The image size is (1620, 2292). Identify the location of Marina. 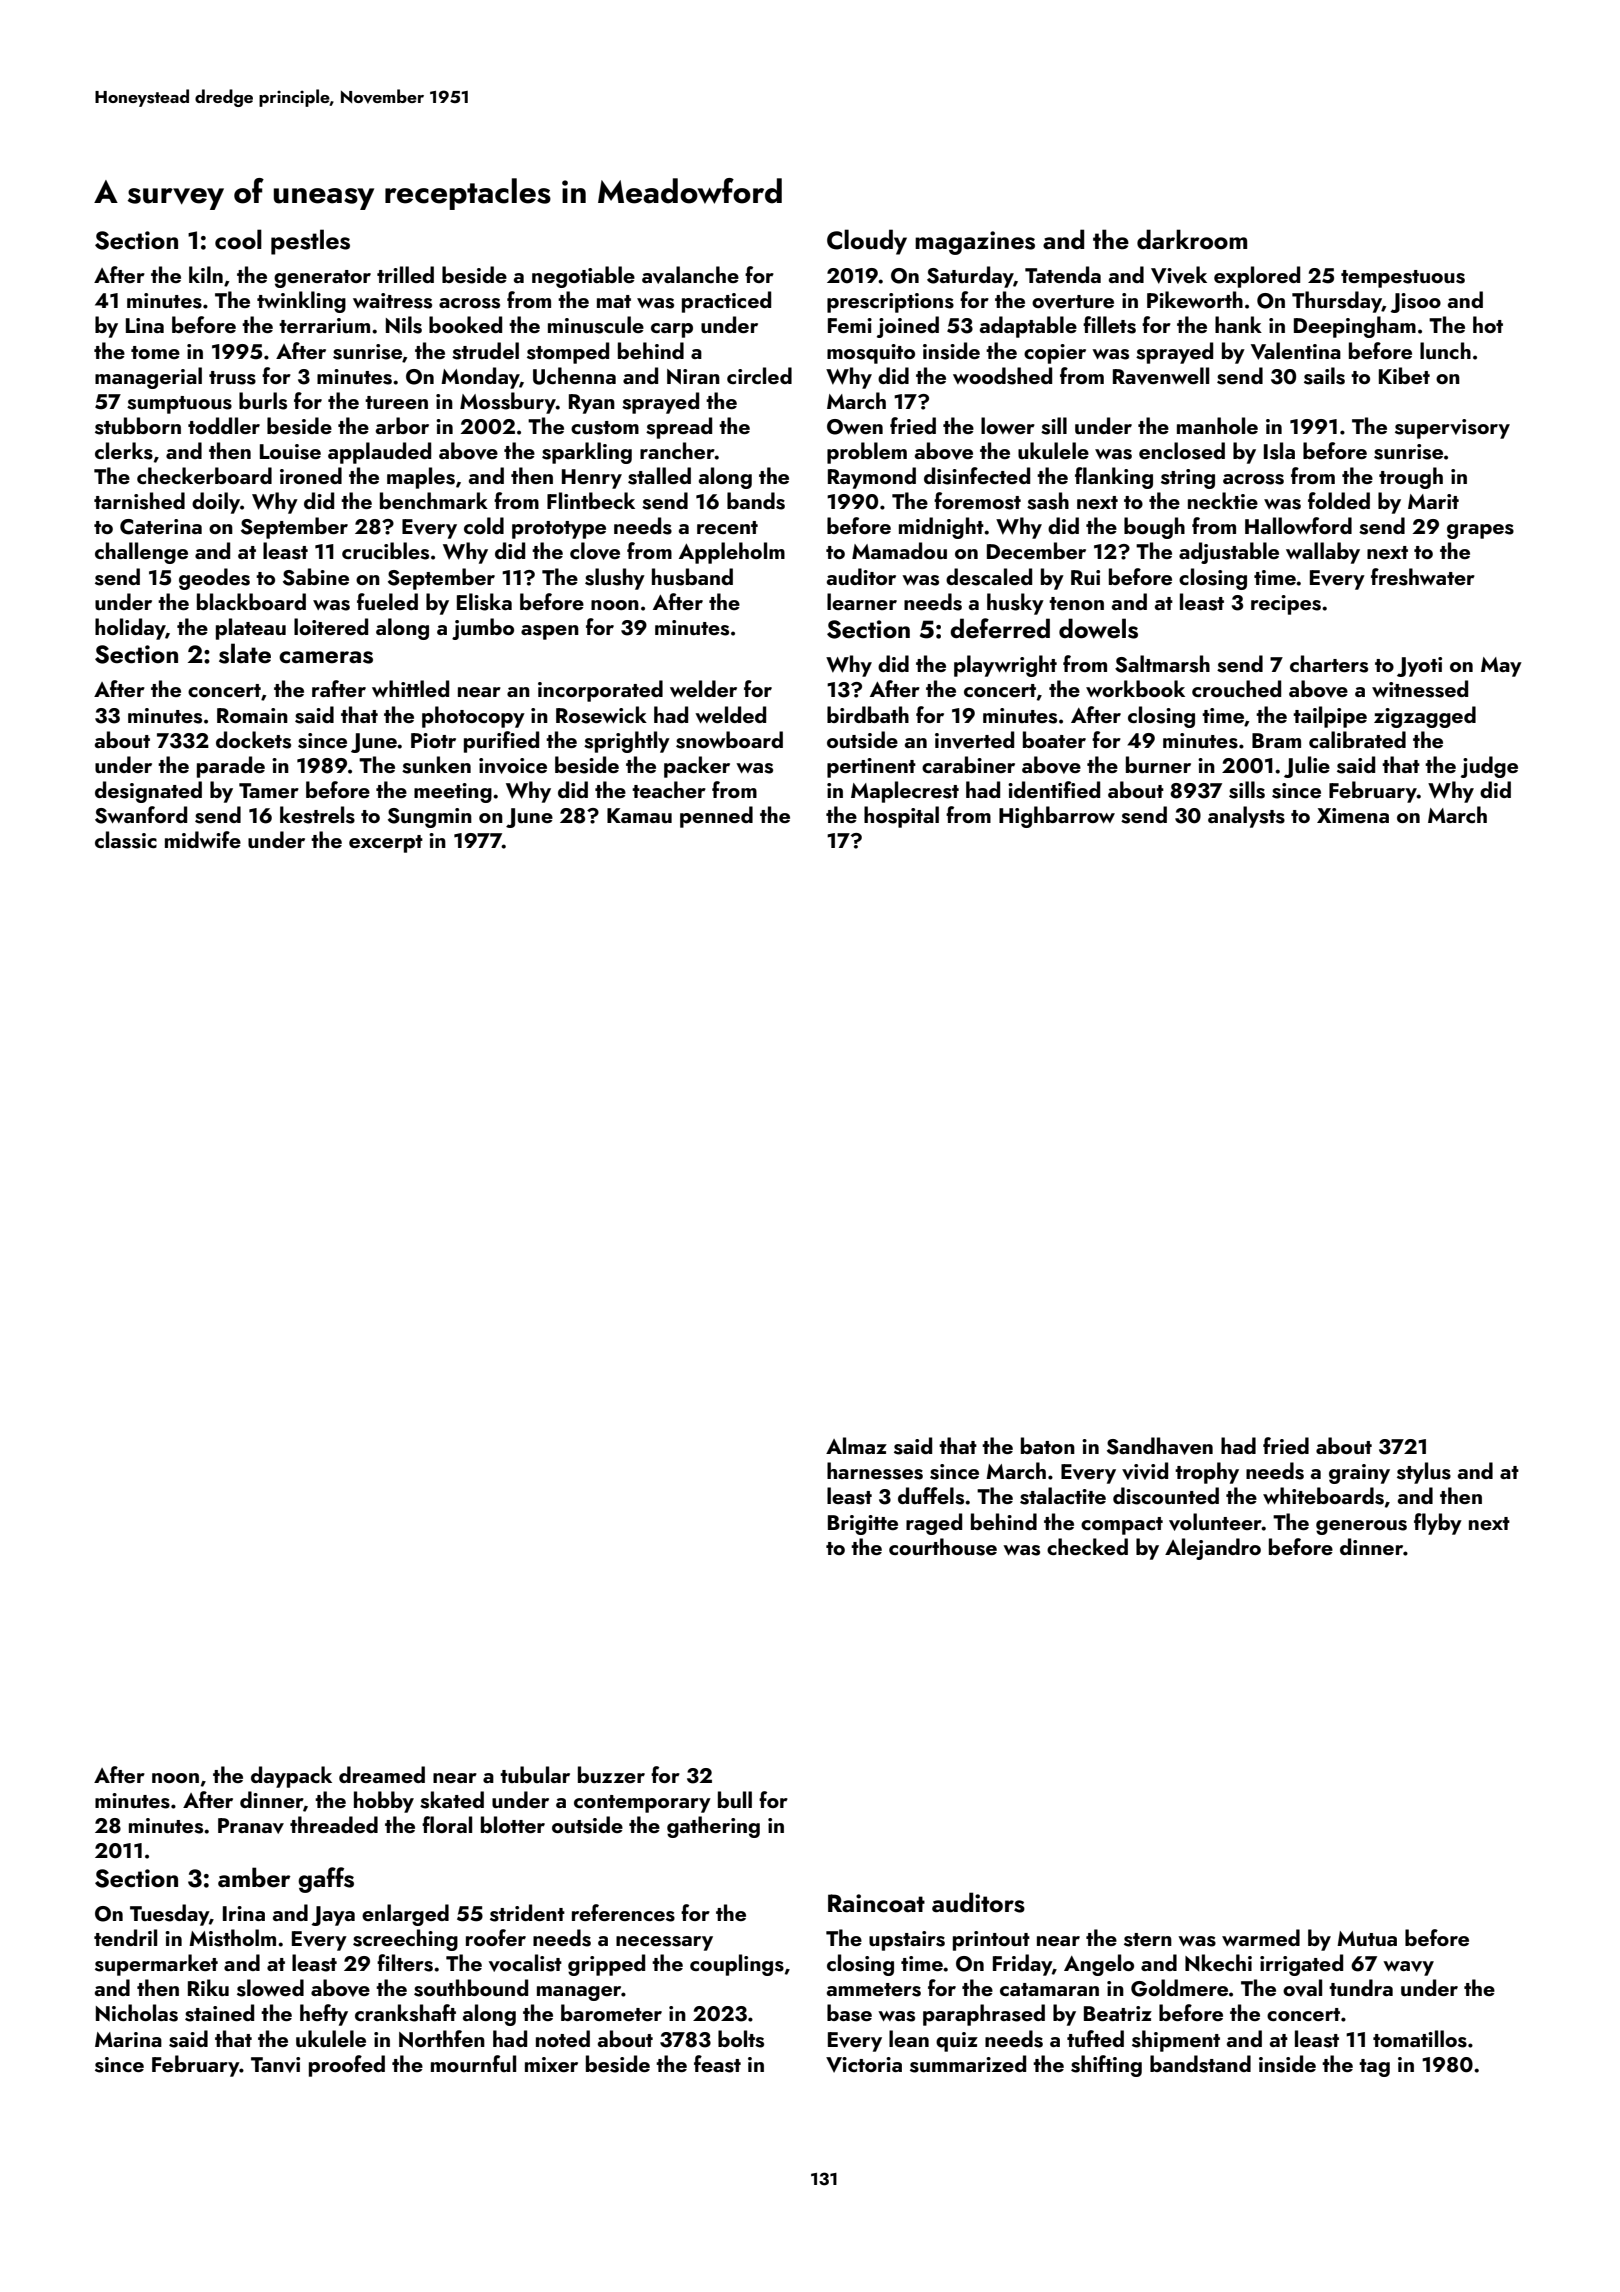
(128, 2039).
